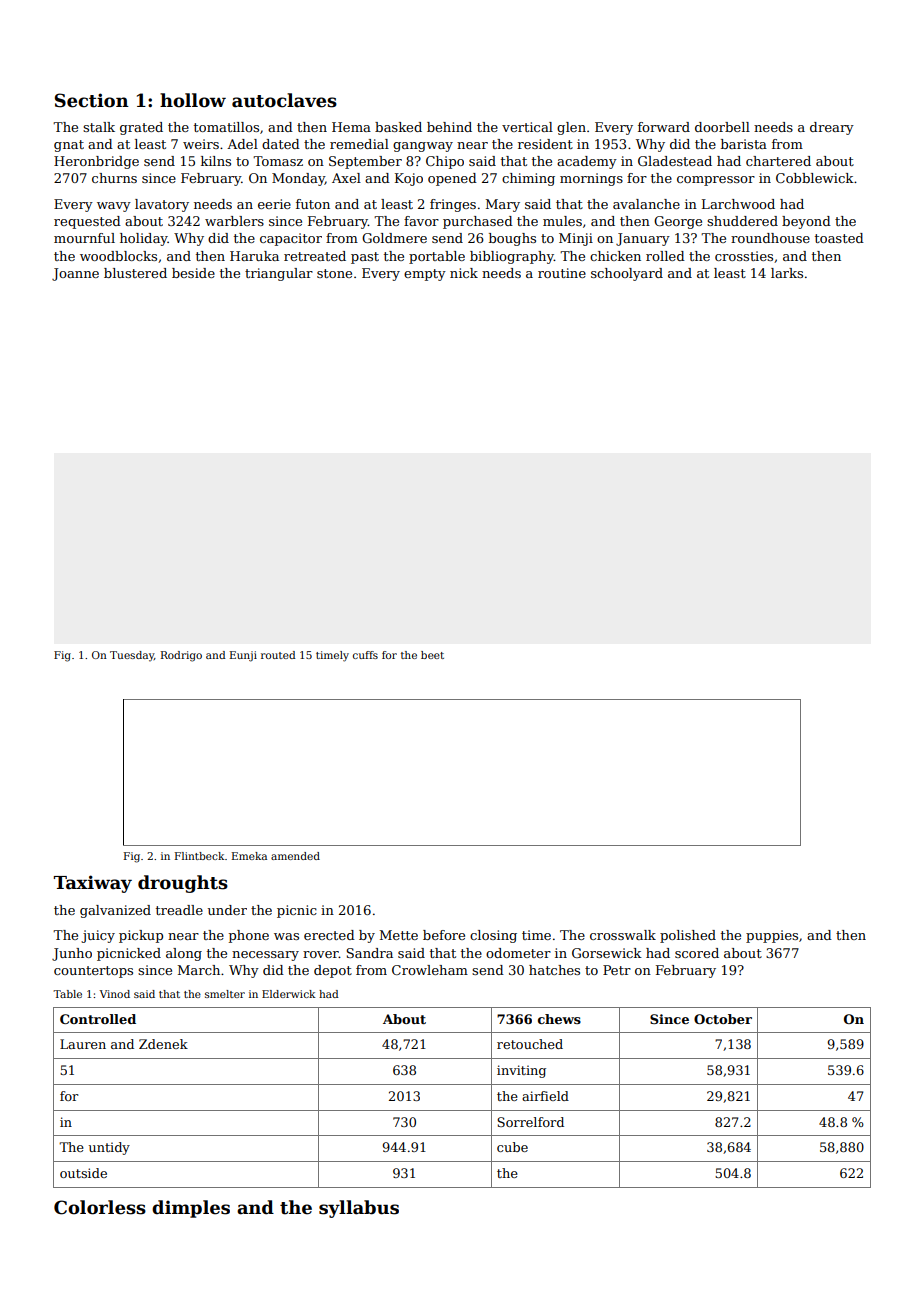 The image size is (924, 1308). Describe the element at coordinates (163, 1044) in the screenshot. I see `Zdenek` at that location.
